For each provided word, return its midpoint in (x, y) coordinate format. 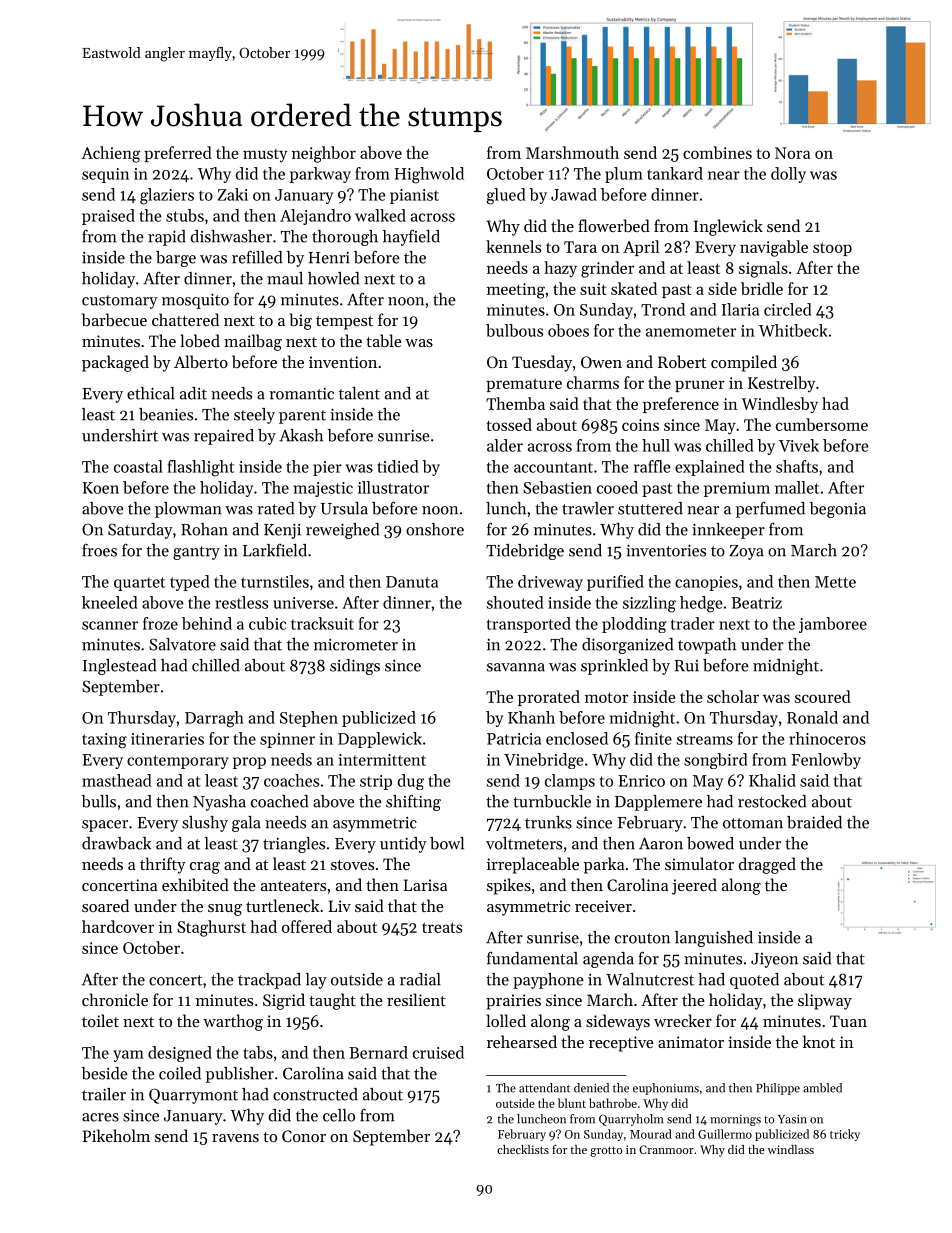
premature (524, 385)
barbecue (114, 319)
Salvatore (182, 644)
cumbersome (822, 424)
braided (814, 822)
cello (339, 1115)
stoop (832, 249)
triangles (294, 845)
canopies (706, 583)
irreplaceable (533, 865)
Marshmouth (572, 152)
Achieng (111, 154)
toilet (100, 1020)
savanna (516, 667)
